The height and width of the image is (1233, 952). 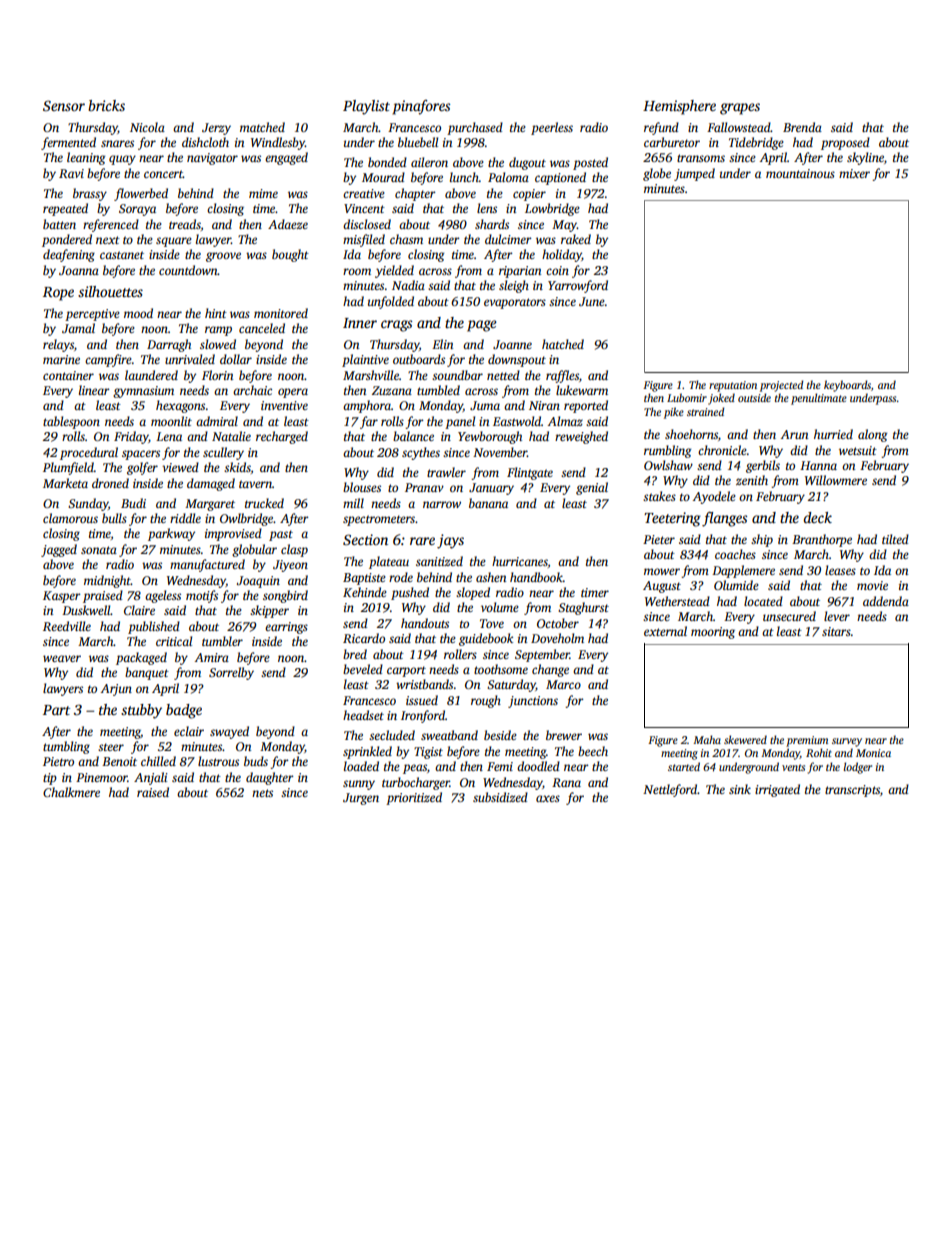 What do you see at coordinates (836, 480) in the image?
I see `Willowmere` at bounding box center [836, 480].
